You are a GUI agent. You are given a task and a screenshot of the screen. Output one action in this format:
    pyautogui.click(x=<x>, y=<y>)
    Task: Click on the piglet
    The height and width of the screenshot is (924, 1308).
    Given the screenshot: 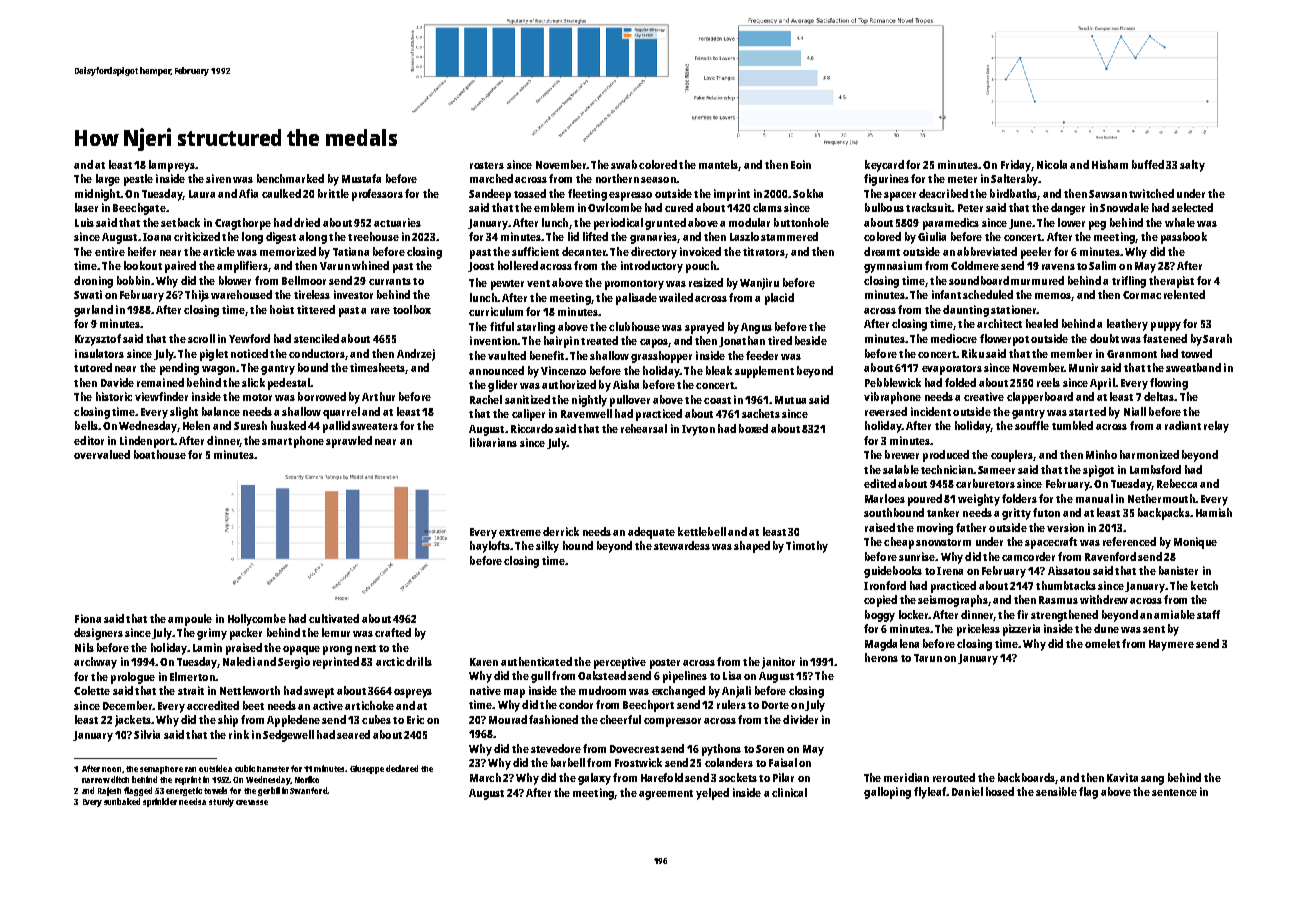 What is the action you would take?
    pyautogui.click(x=214, y=355)
